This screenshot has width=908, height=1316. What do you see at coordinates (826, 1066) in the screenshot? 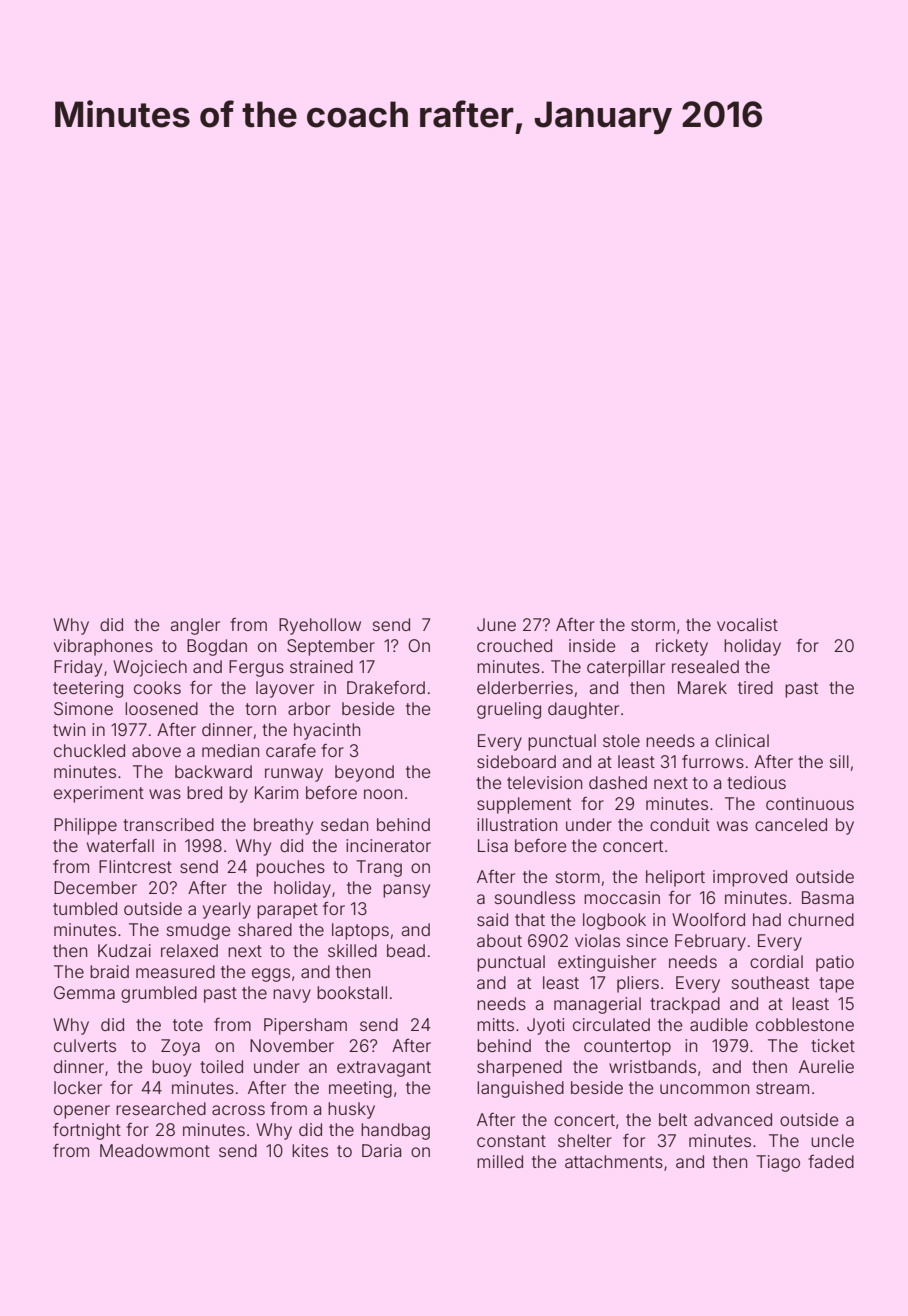
I see `Aurelie` at bounding box center [826, 1066].
